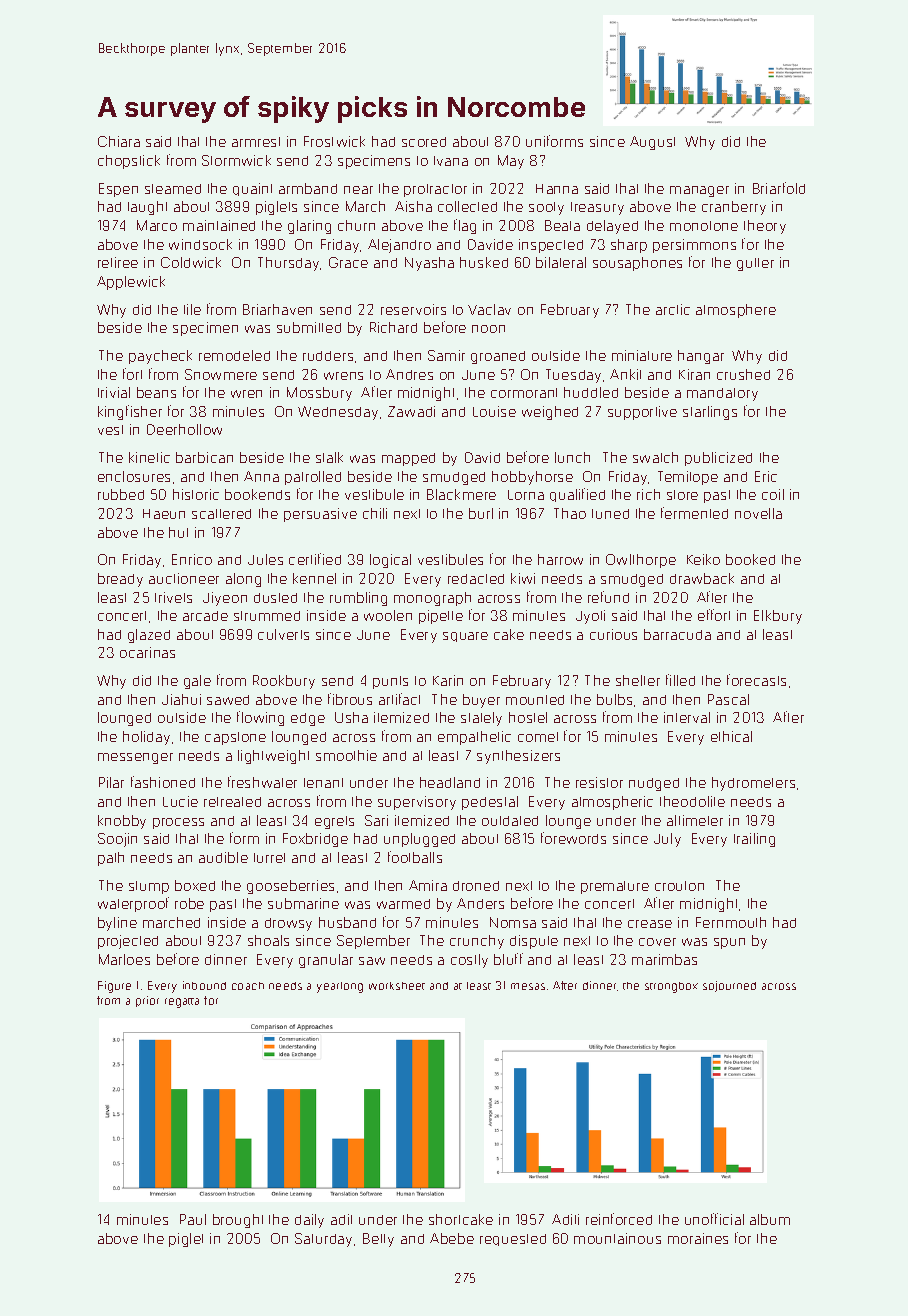  What do you see at coordinates (196, 494) in the document?
I see `historic` at bounding box center [196, 494].
